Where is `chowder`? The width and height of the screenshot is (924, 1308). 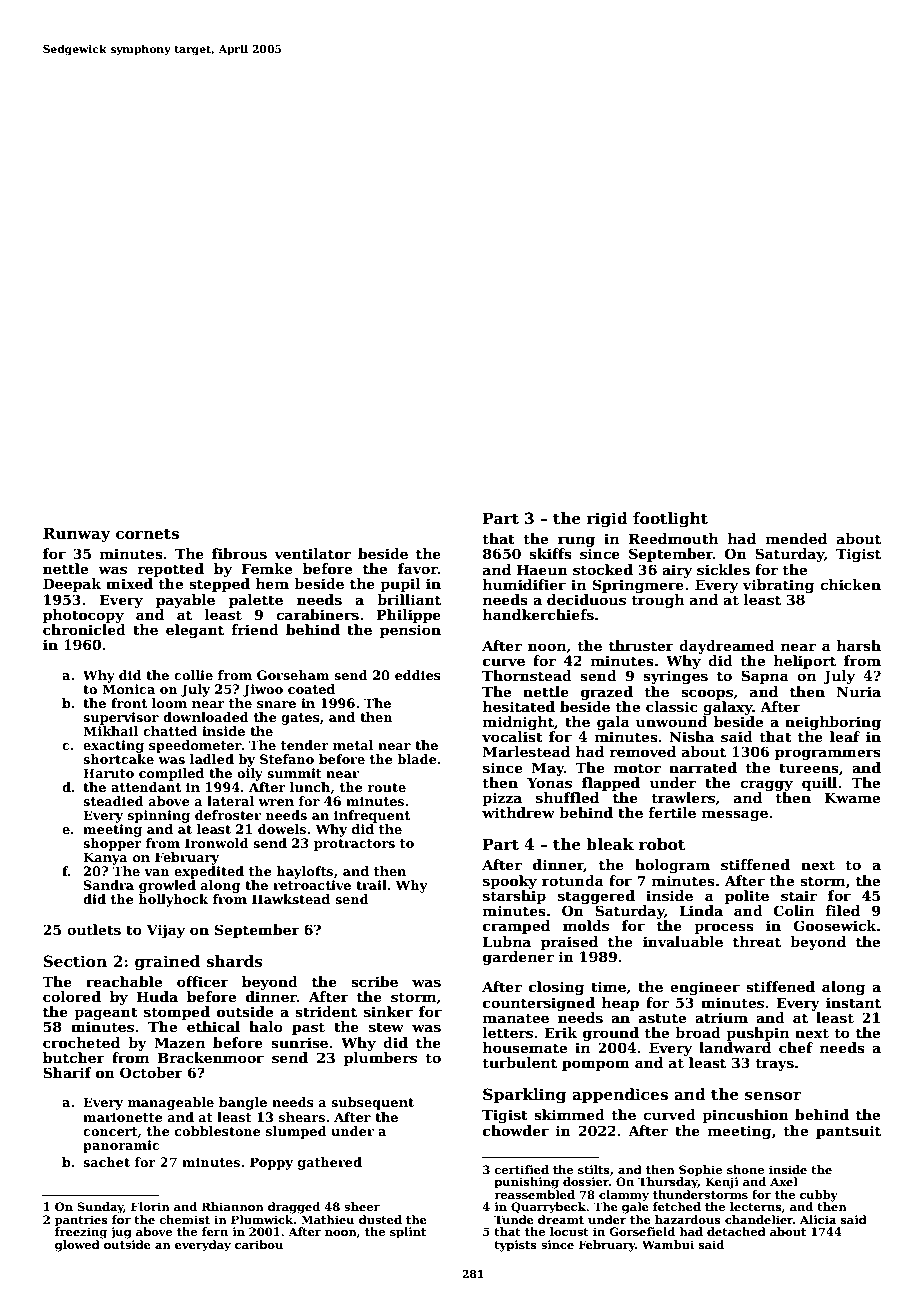 chowder is located at coordinates (516, 1130).
